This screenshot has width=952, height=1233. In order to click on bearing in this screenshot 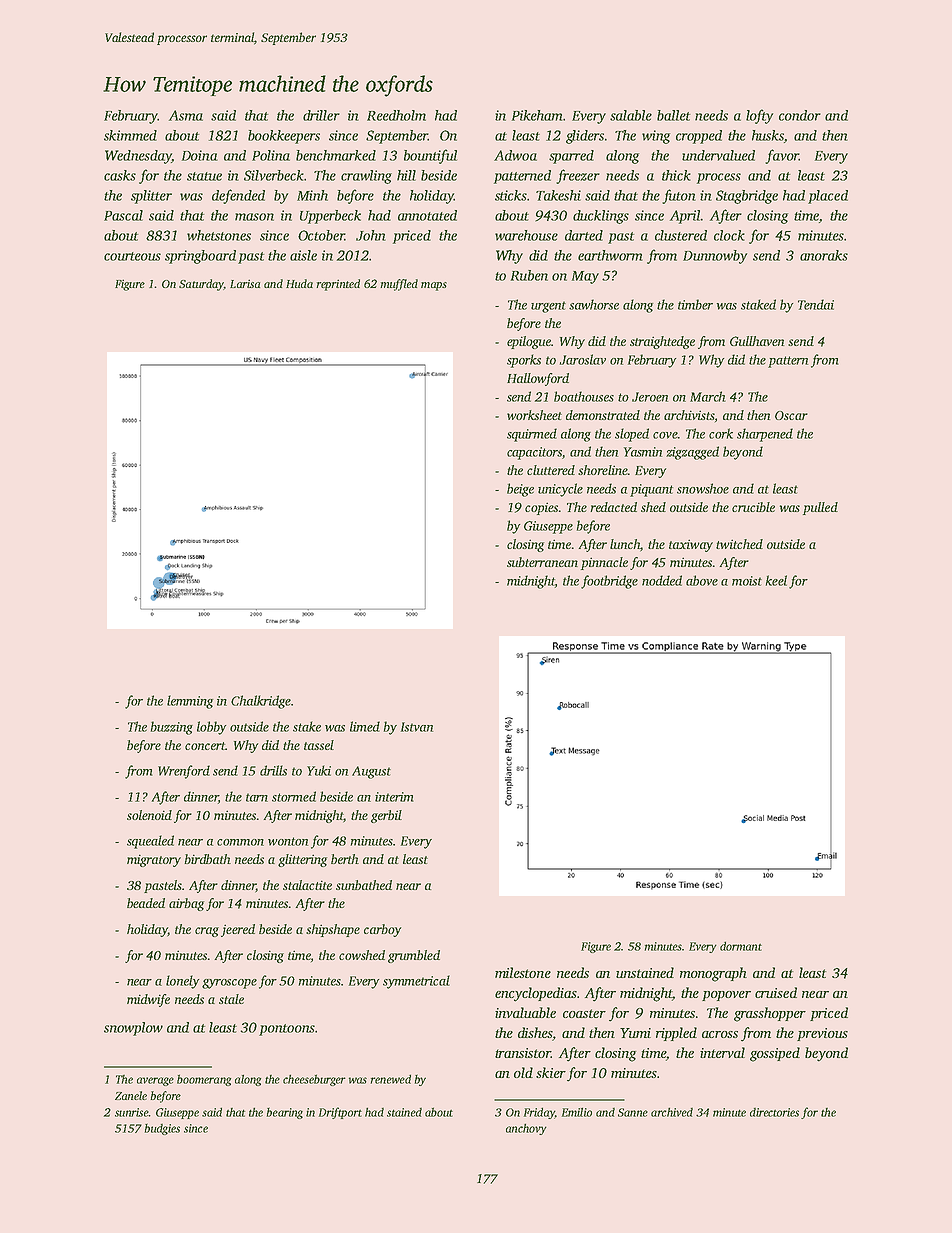, I will do `click(285, 1113)`.
